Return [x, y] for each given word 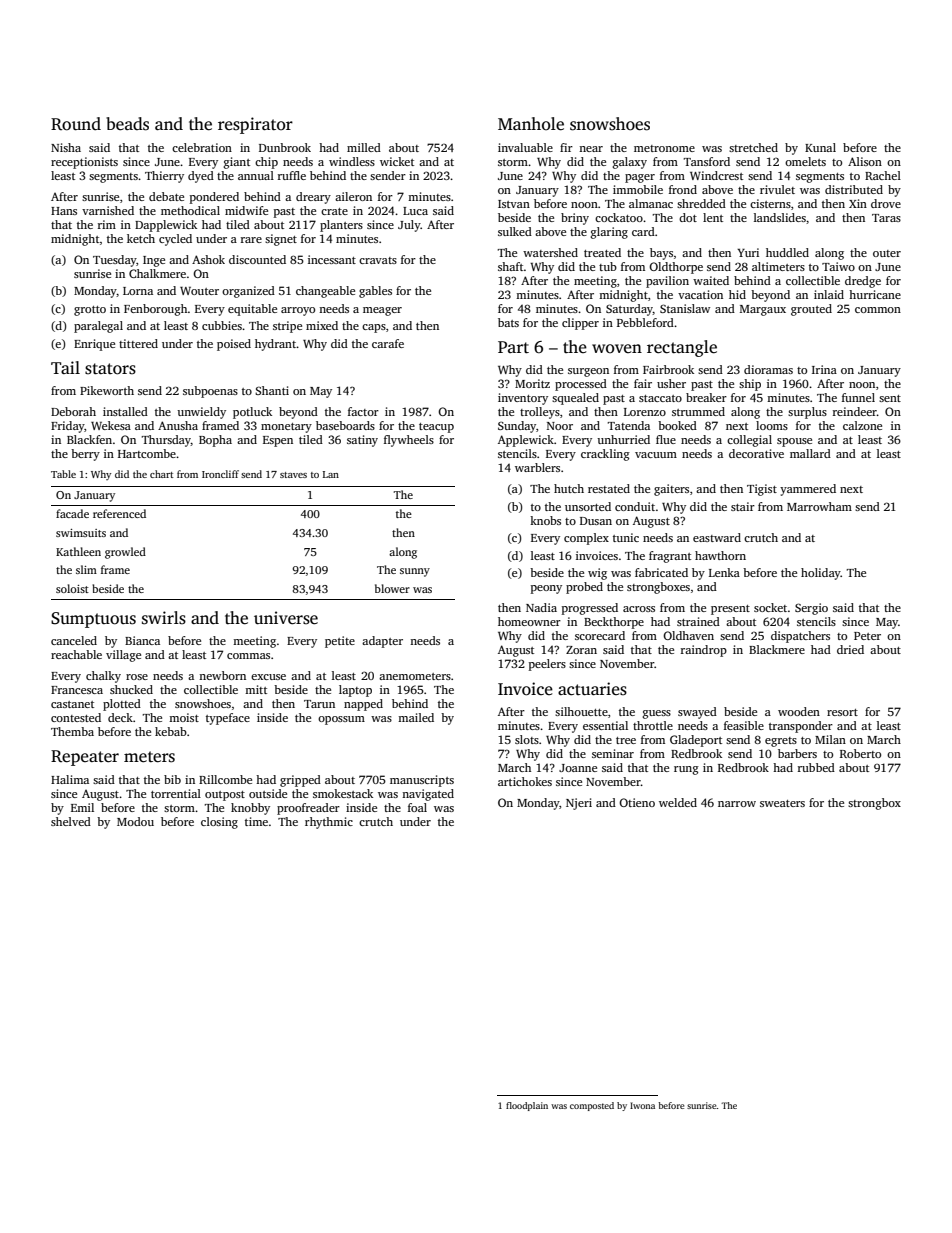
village [123, 656]
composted [592, 1106]
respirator [255, 125]
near [591, 149]
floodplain [527, 1106]
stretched [753, 147]
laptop [355, 691]
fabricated [661, 572]
